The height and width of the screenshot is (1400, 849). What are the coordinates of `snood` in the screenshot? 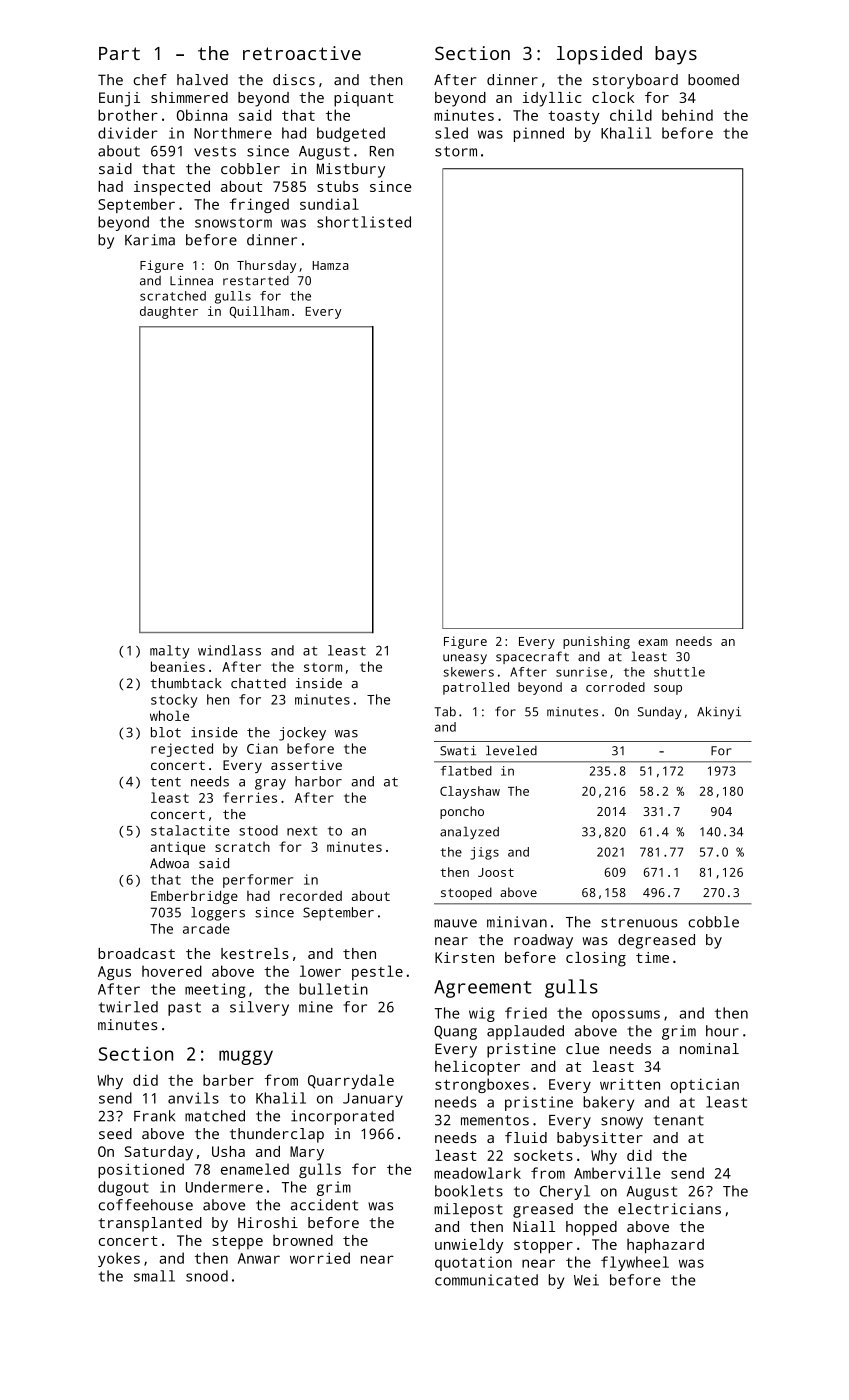 It's located at (207, 1276).
